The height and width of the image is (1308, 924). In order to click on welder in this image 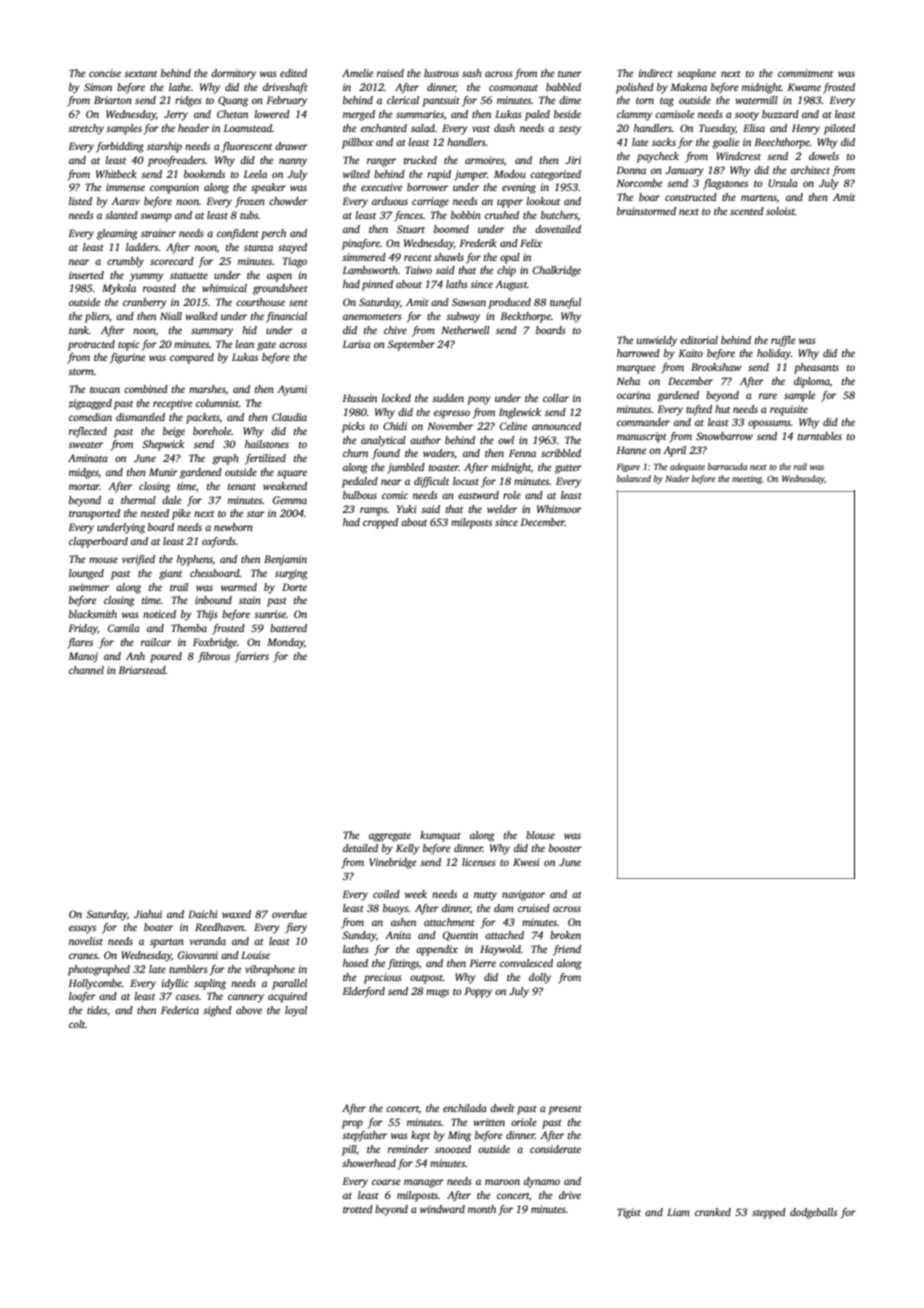, I will do `click(502, 509)`.
